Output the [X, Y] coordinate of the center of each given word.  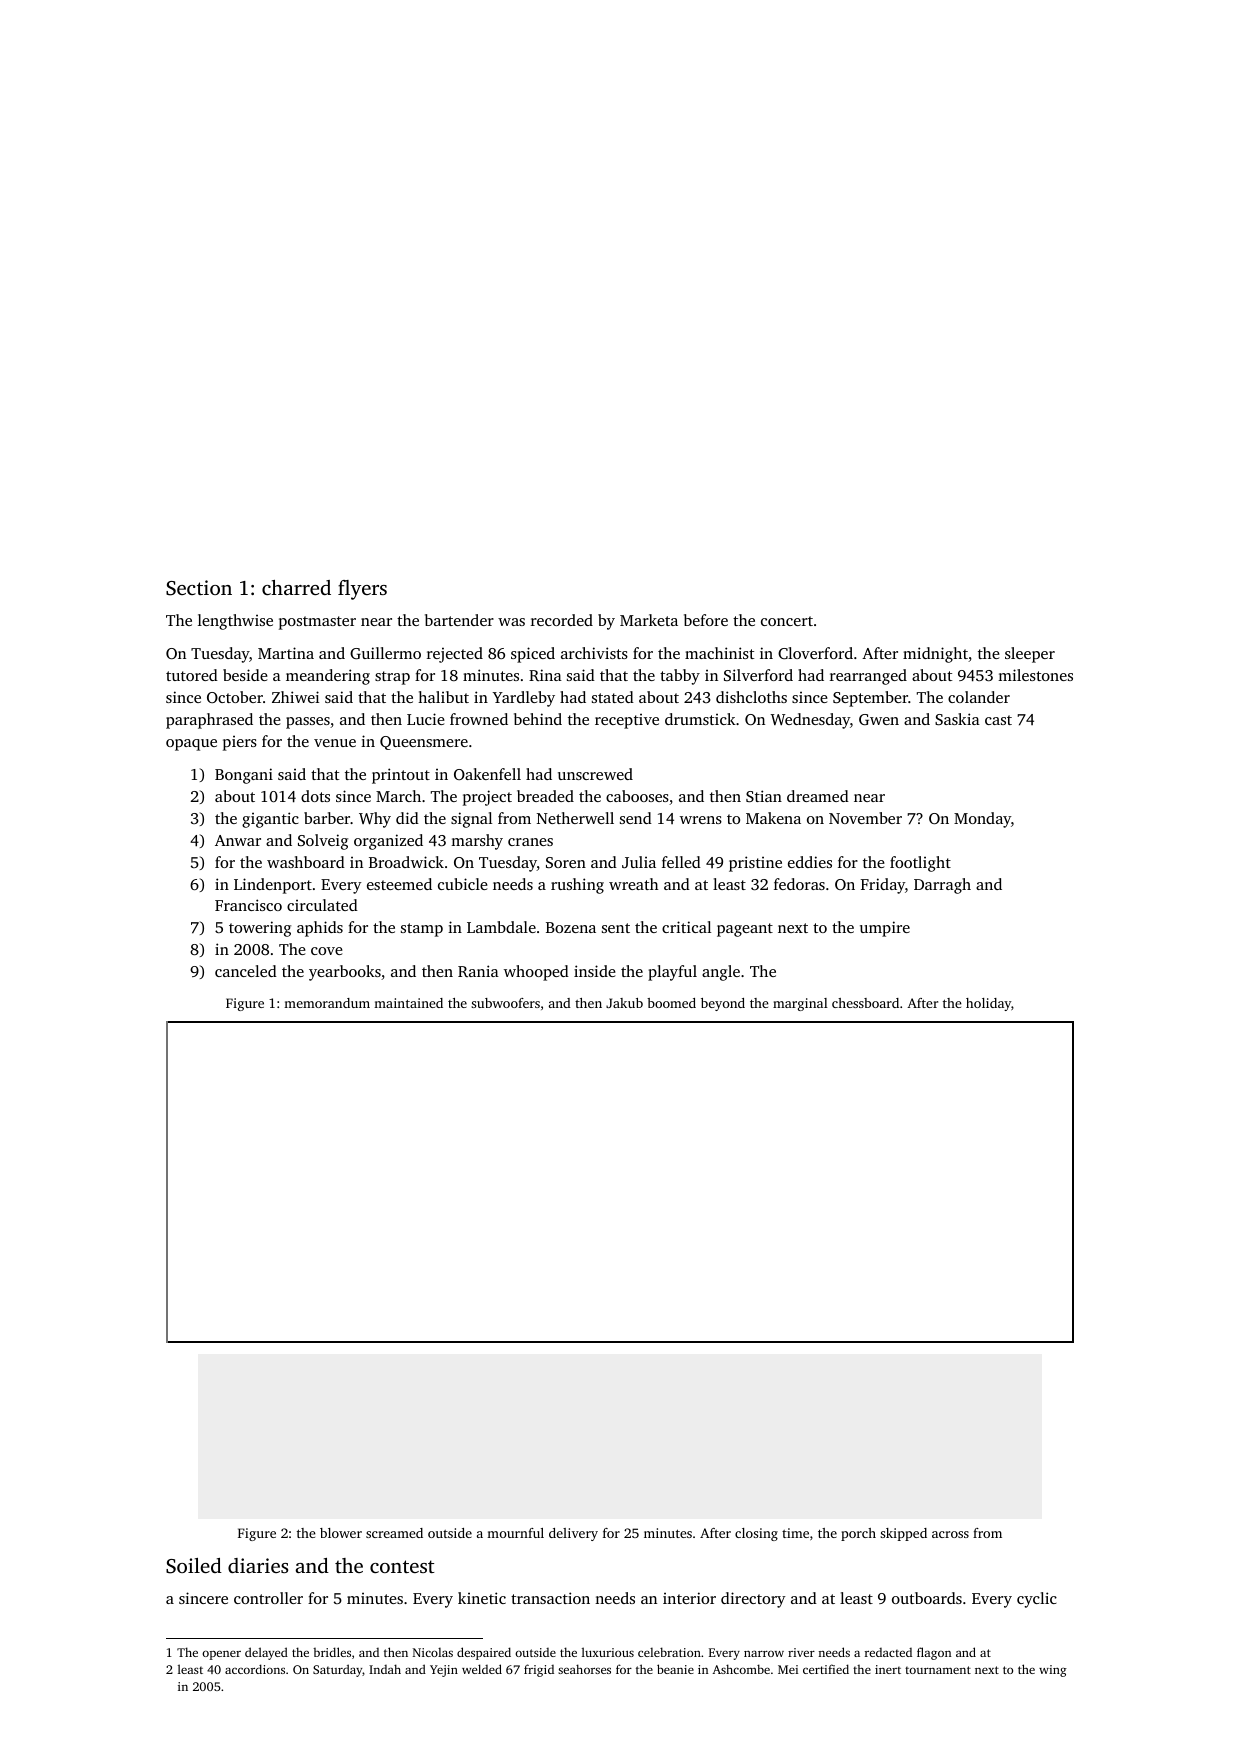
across [950, 1534]
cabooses [637, 796]
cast [998, 720]
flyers [362, 590]
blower [341, 1533]
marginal [800, 1004]
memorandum [327, 1003]
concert [787, 621]
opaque [191, 745]
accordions [255, 1669]
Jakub [624, 1003]
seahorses [584, 1669]
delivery [573, 1534]
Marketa [649, 620]
